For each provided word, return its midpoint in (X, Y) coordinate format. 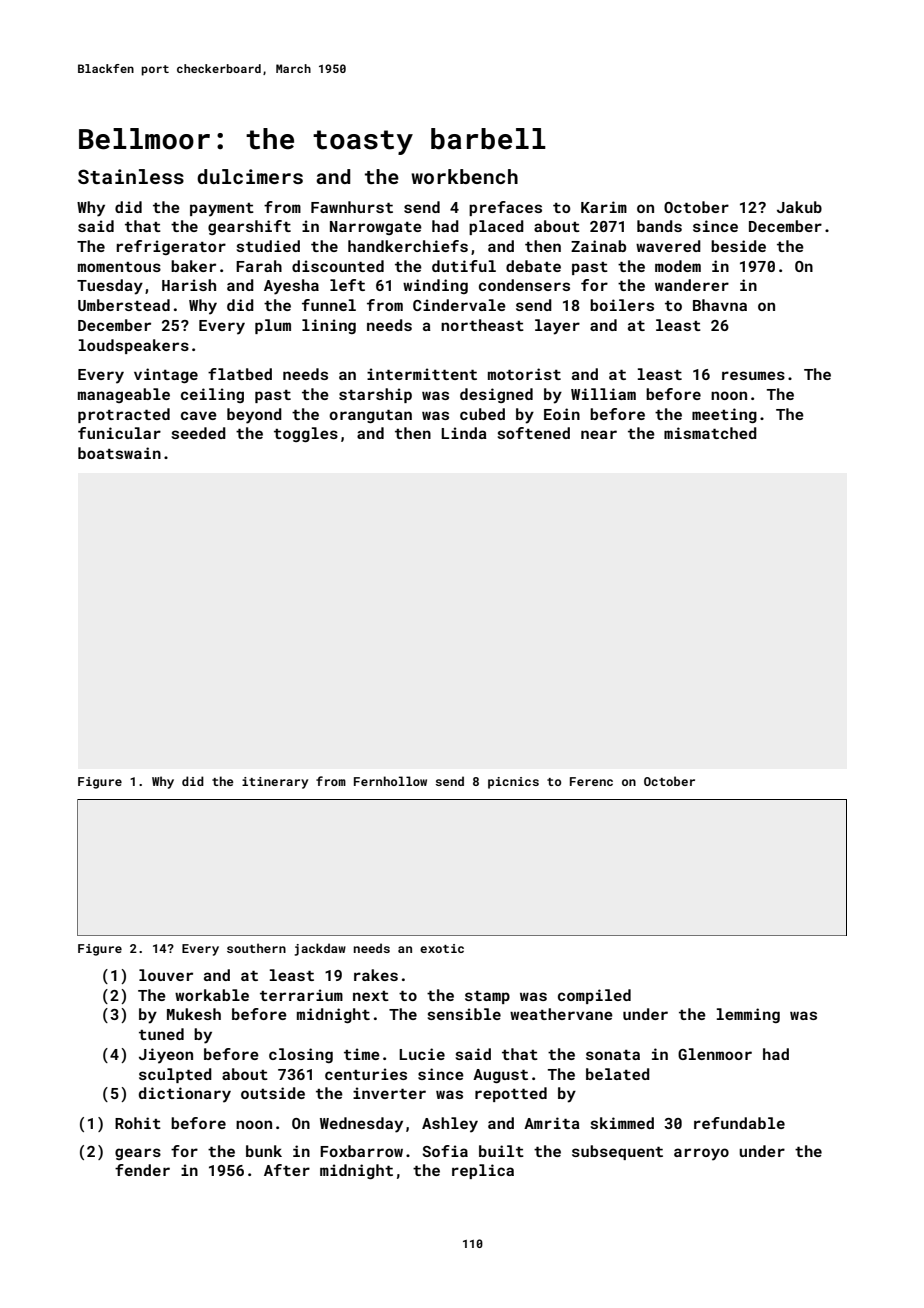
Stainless (131, 176)
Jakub (799, 207)
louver (166, 975)
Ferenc (591, 781)
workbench (464, 176)
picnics (513, 783)
